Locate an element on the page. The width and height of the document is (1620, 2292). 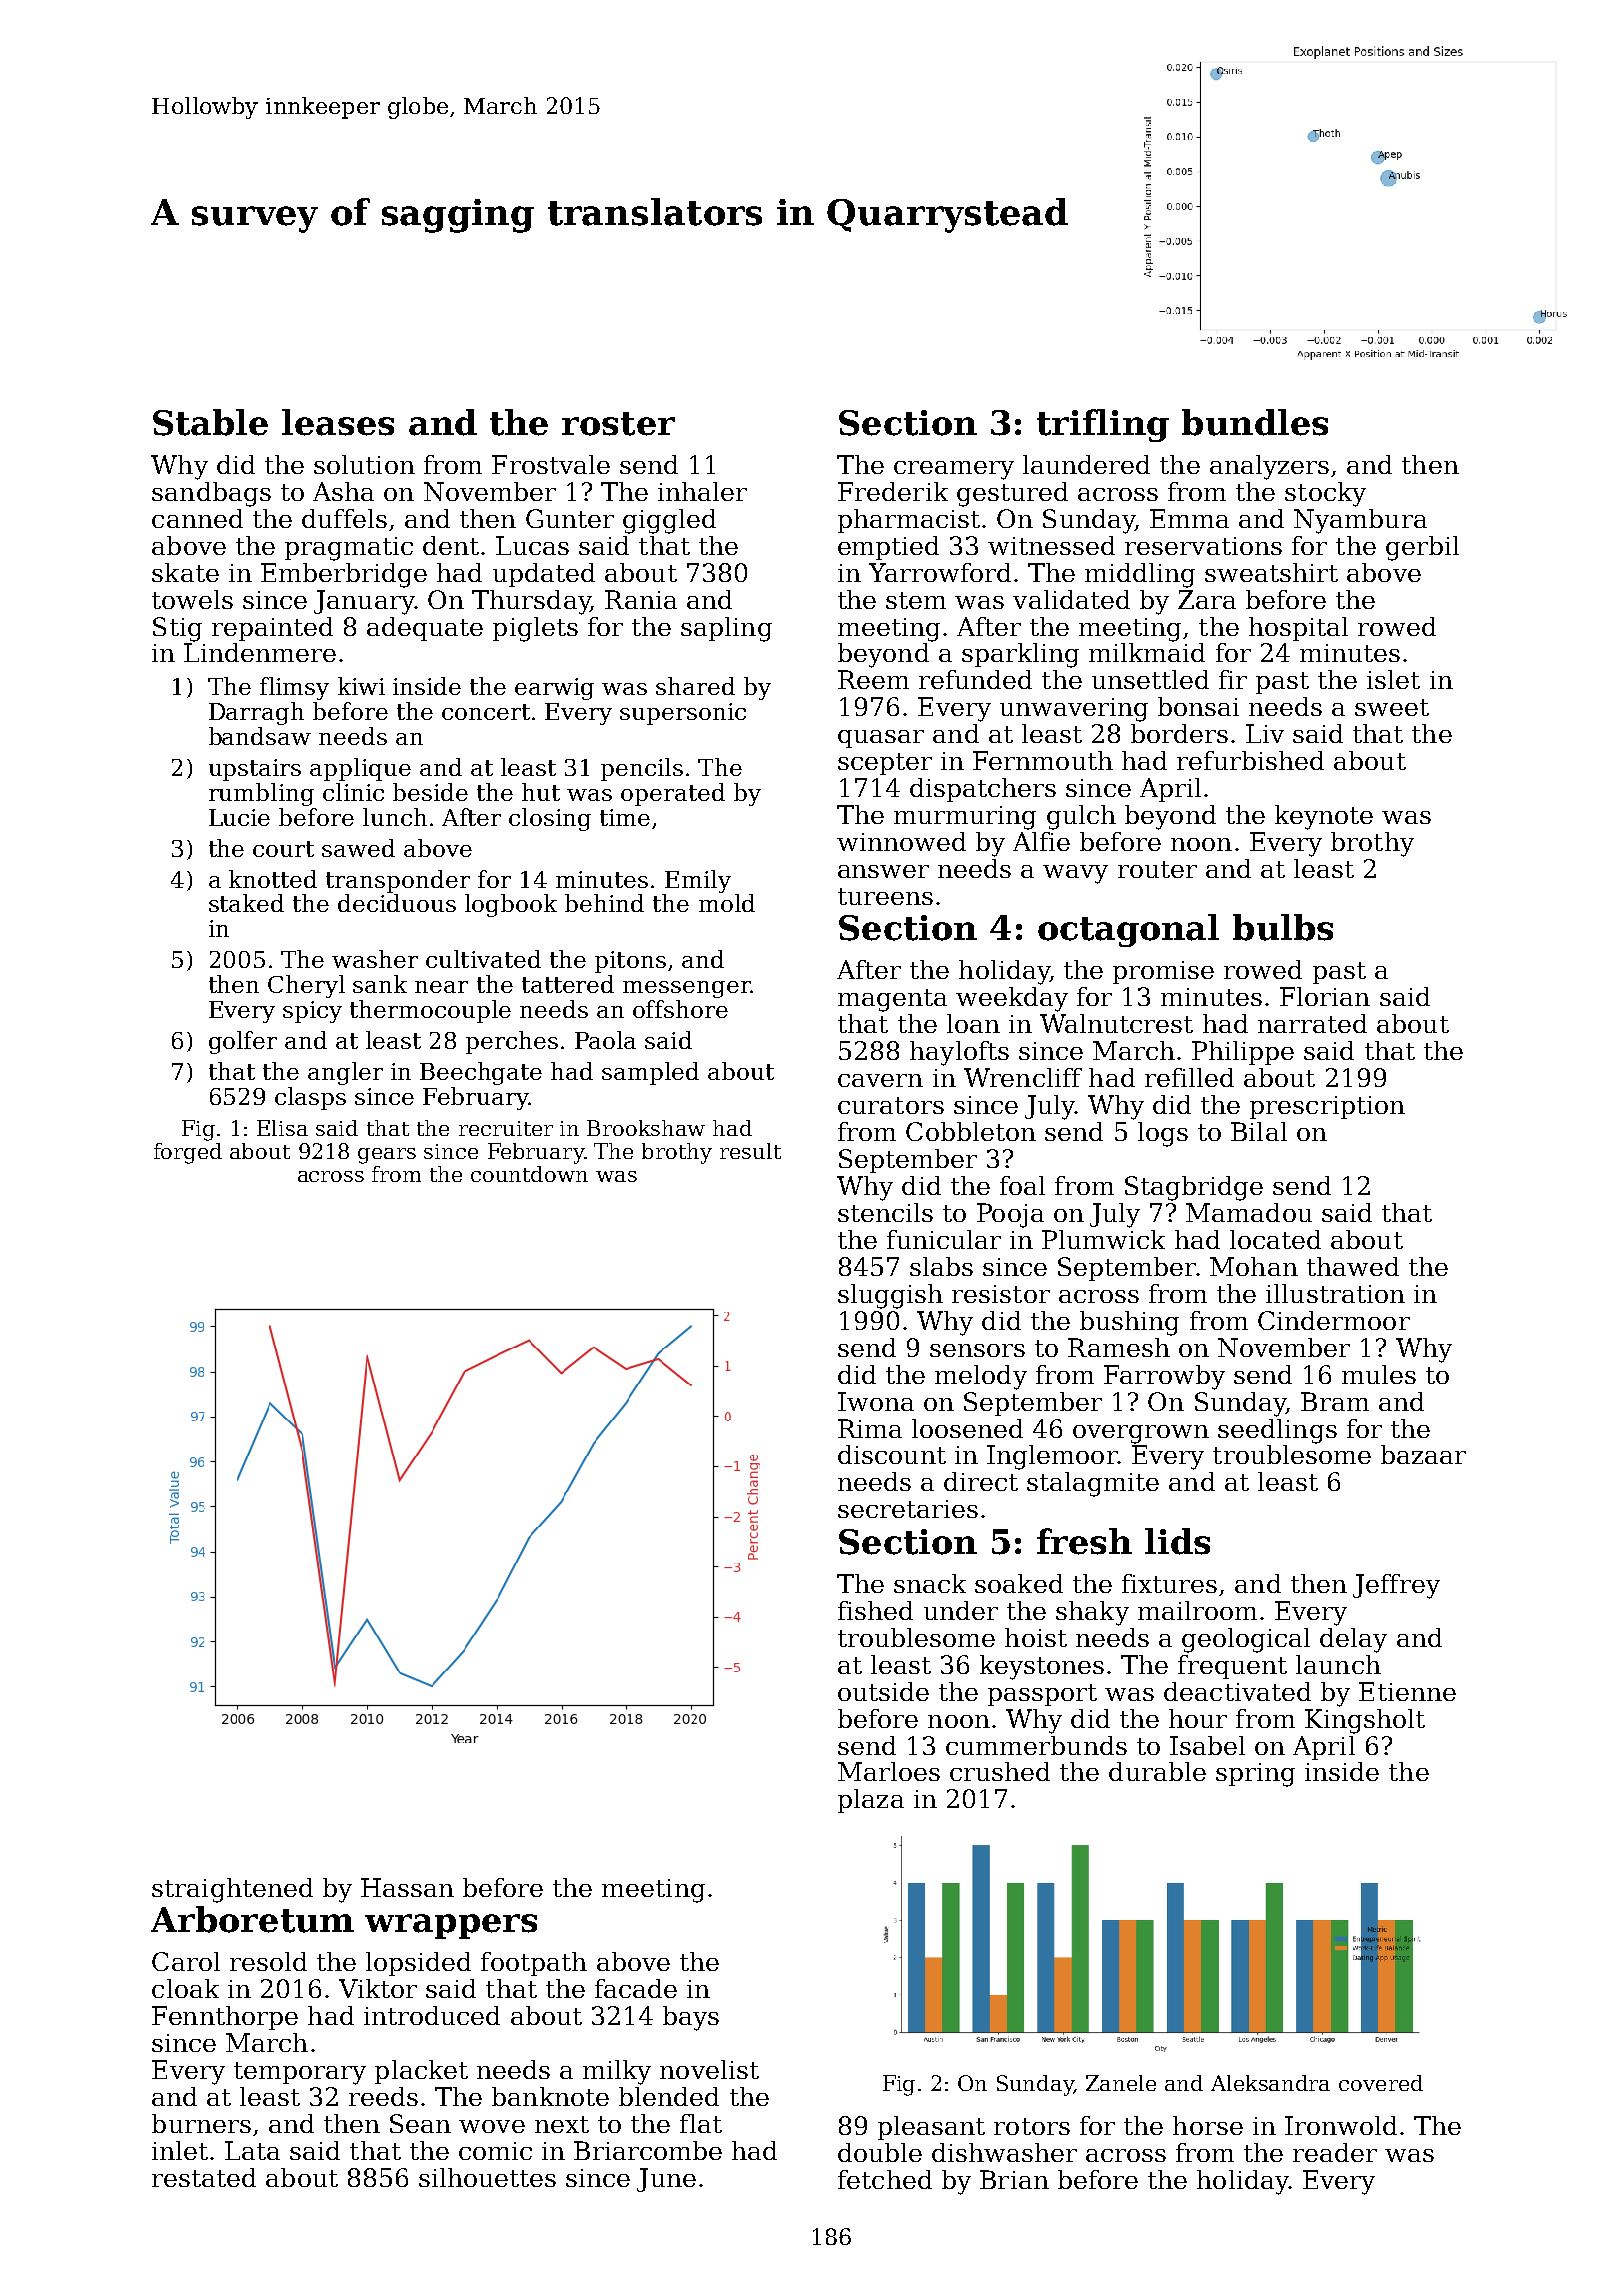
recruiter is located at coordinates (506, 1128).
